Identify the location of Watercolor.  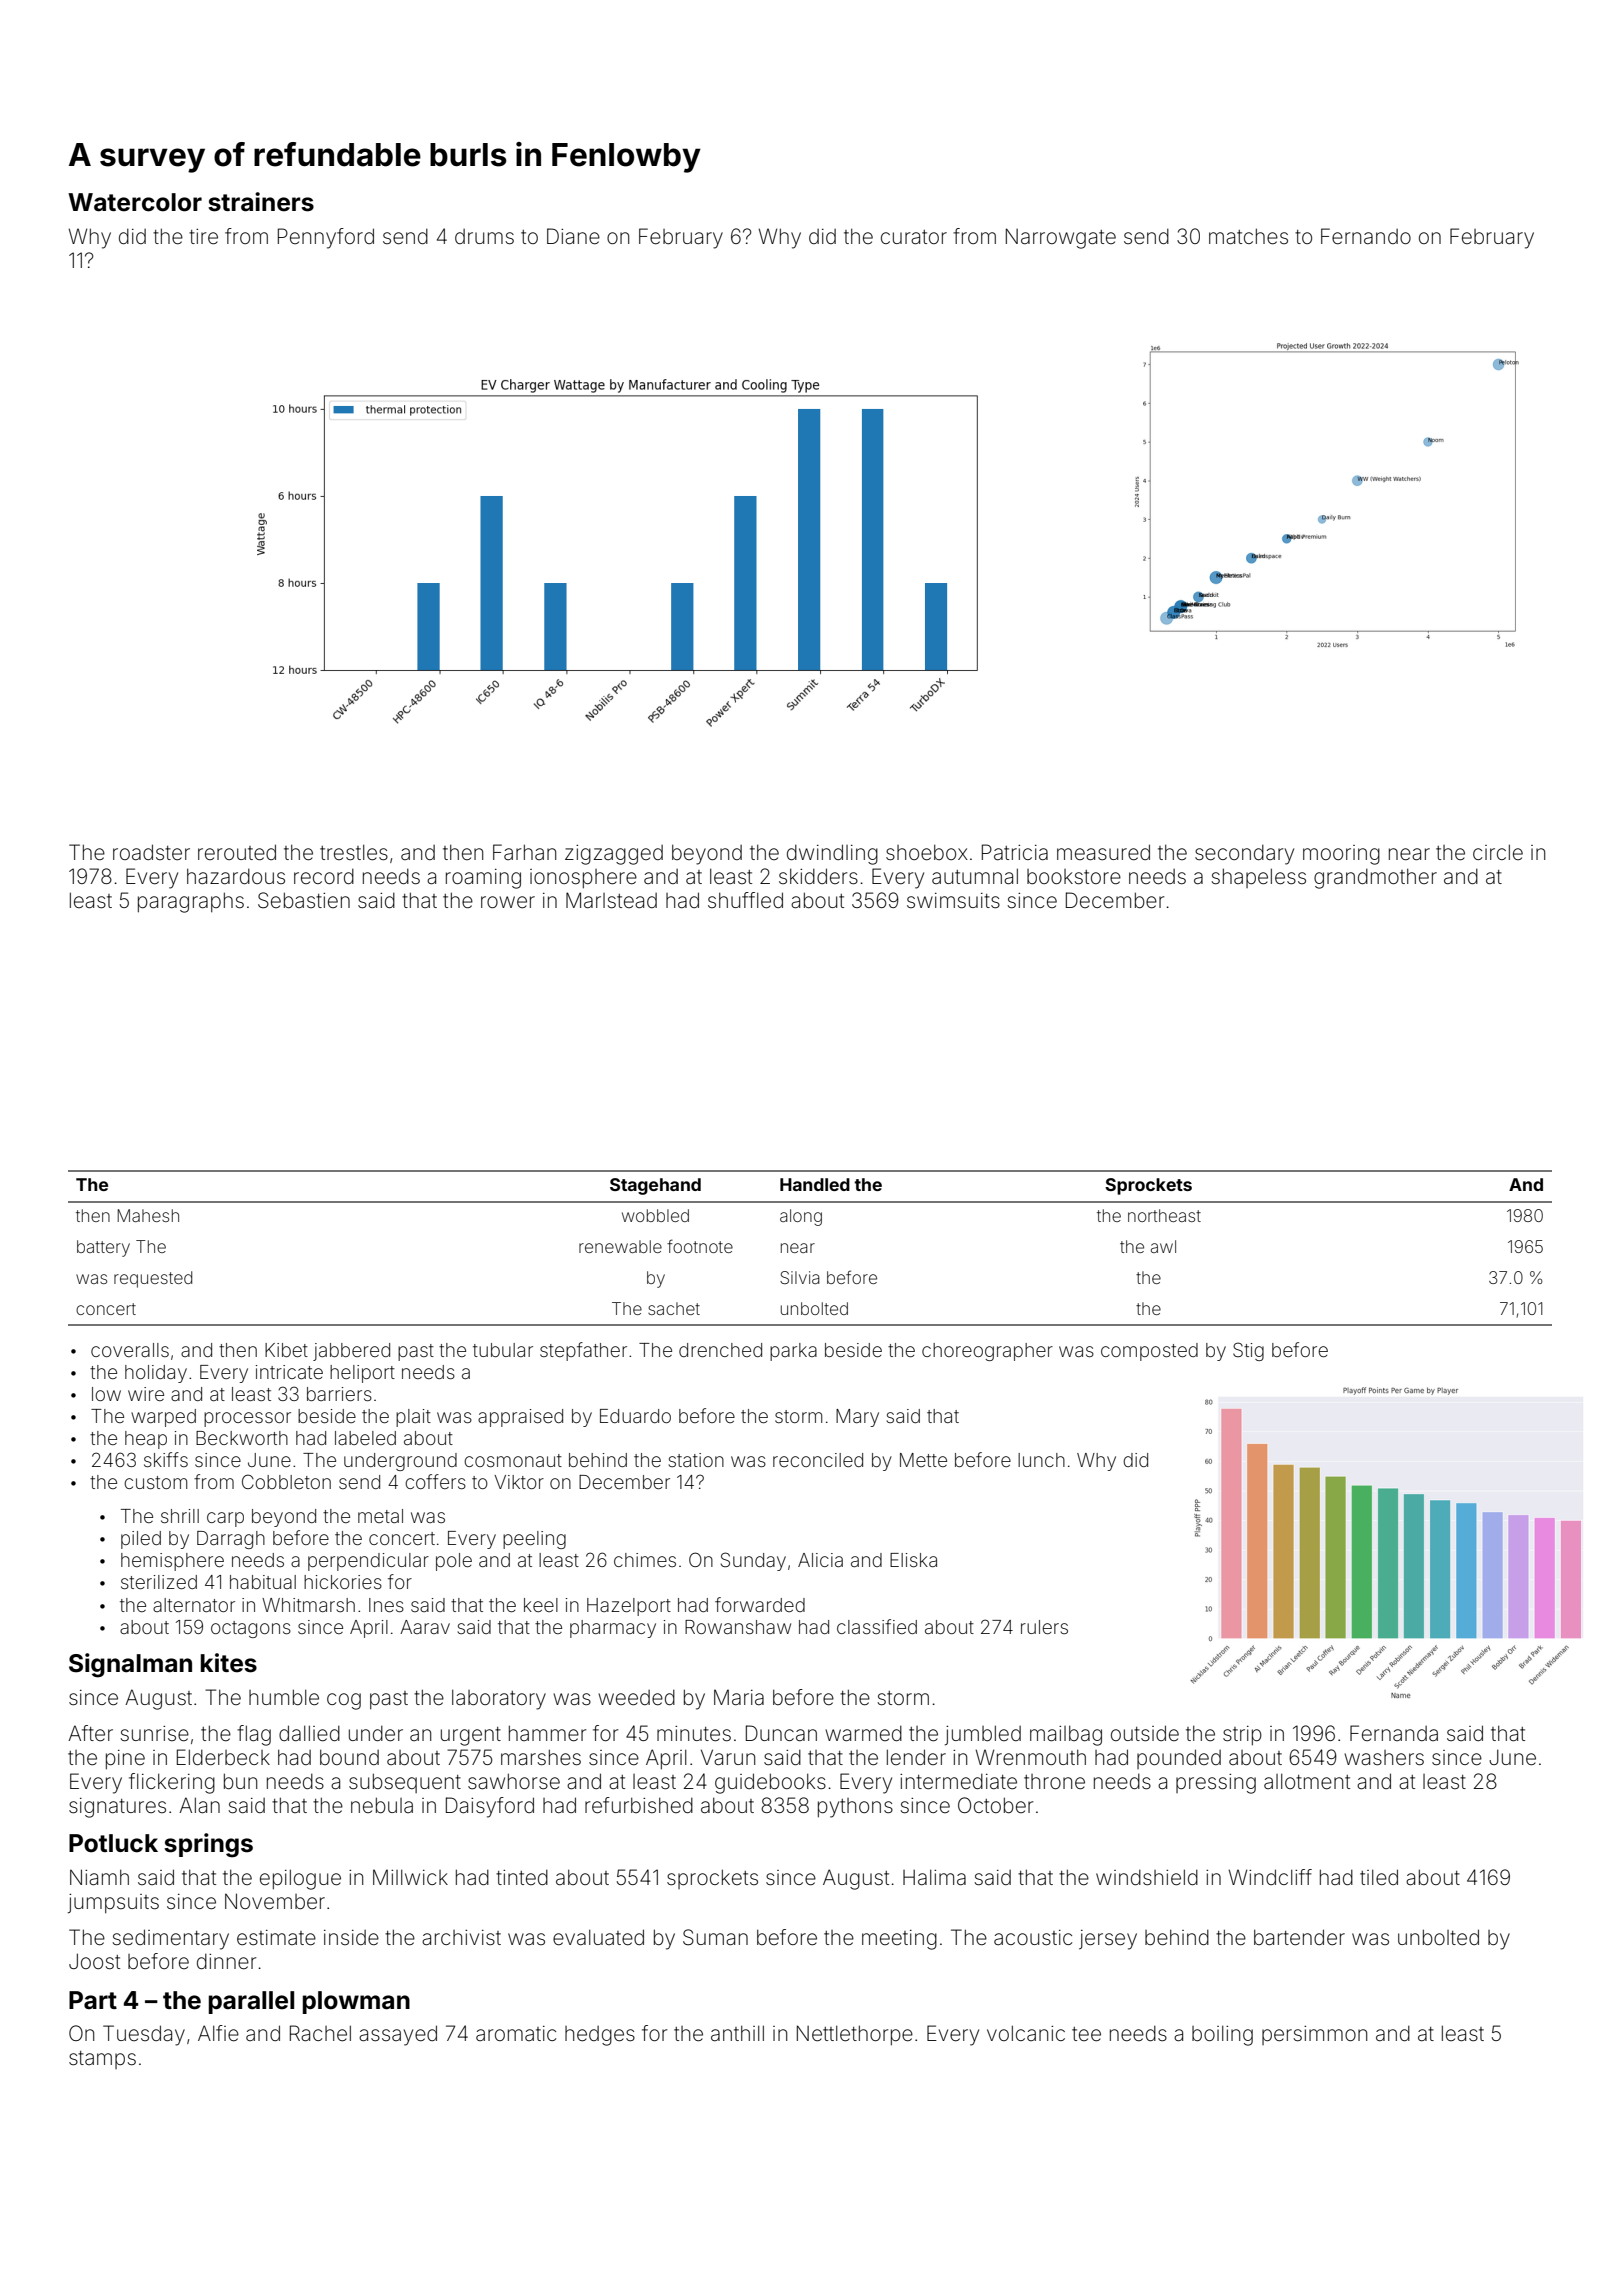
(135, 202).
